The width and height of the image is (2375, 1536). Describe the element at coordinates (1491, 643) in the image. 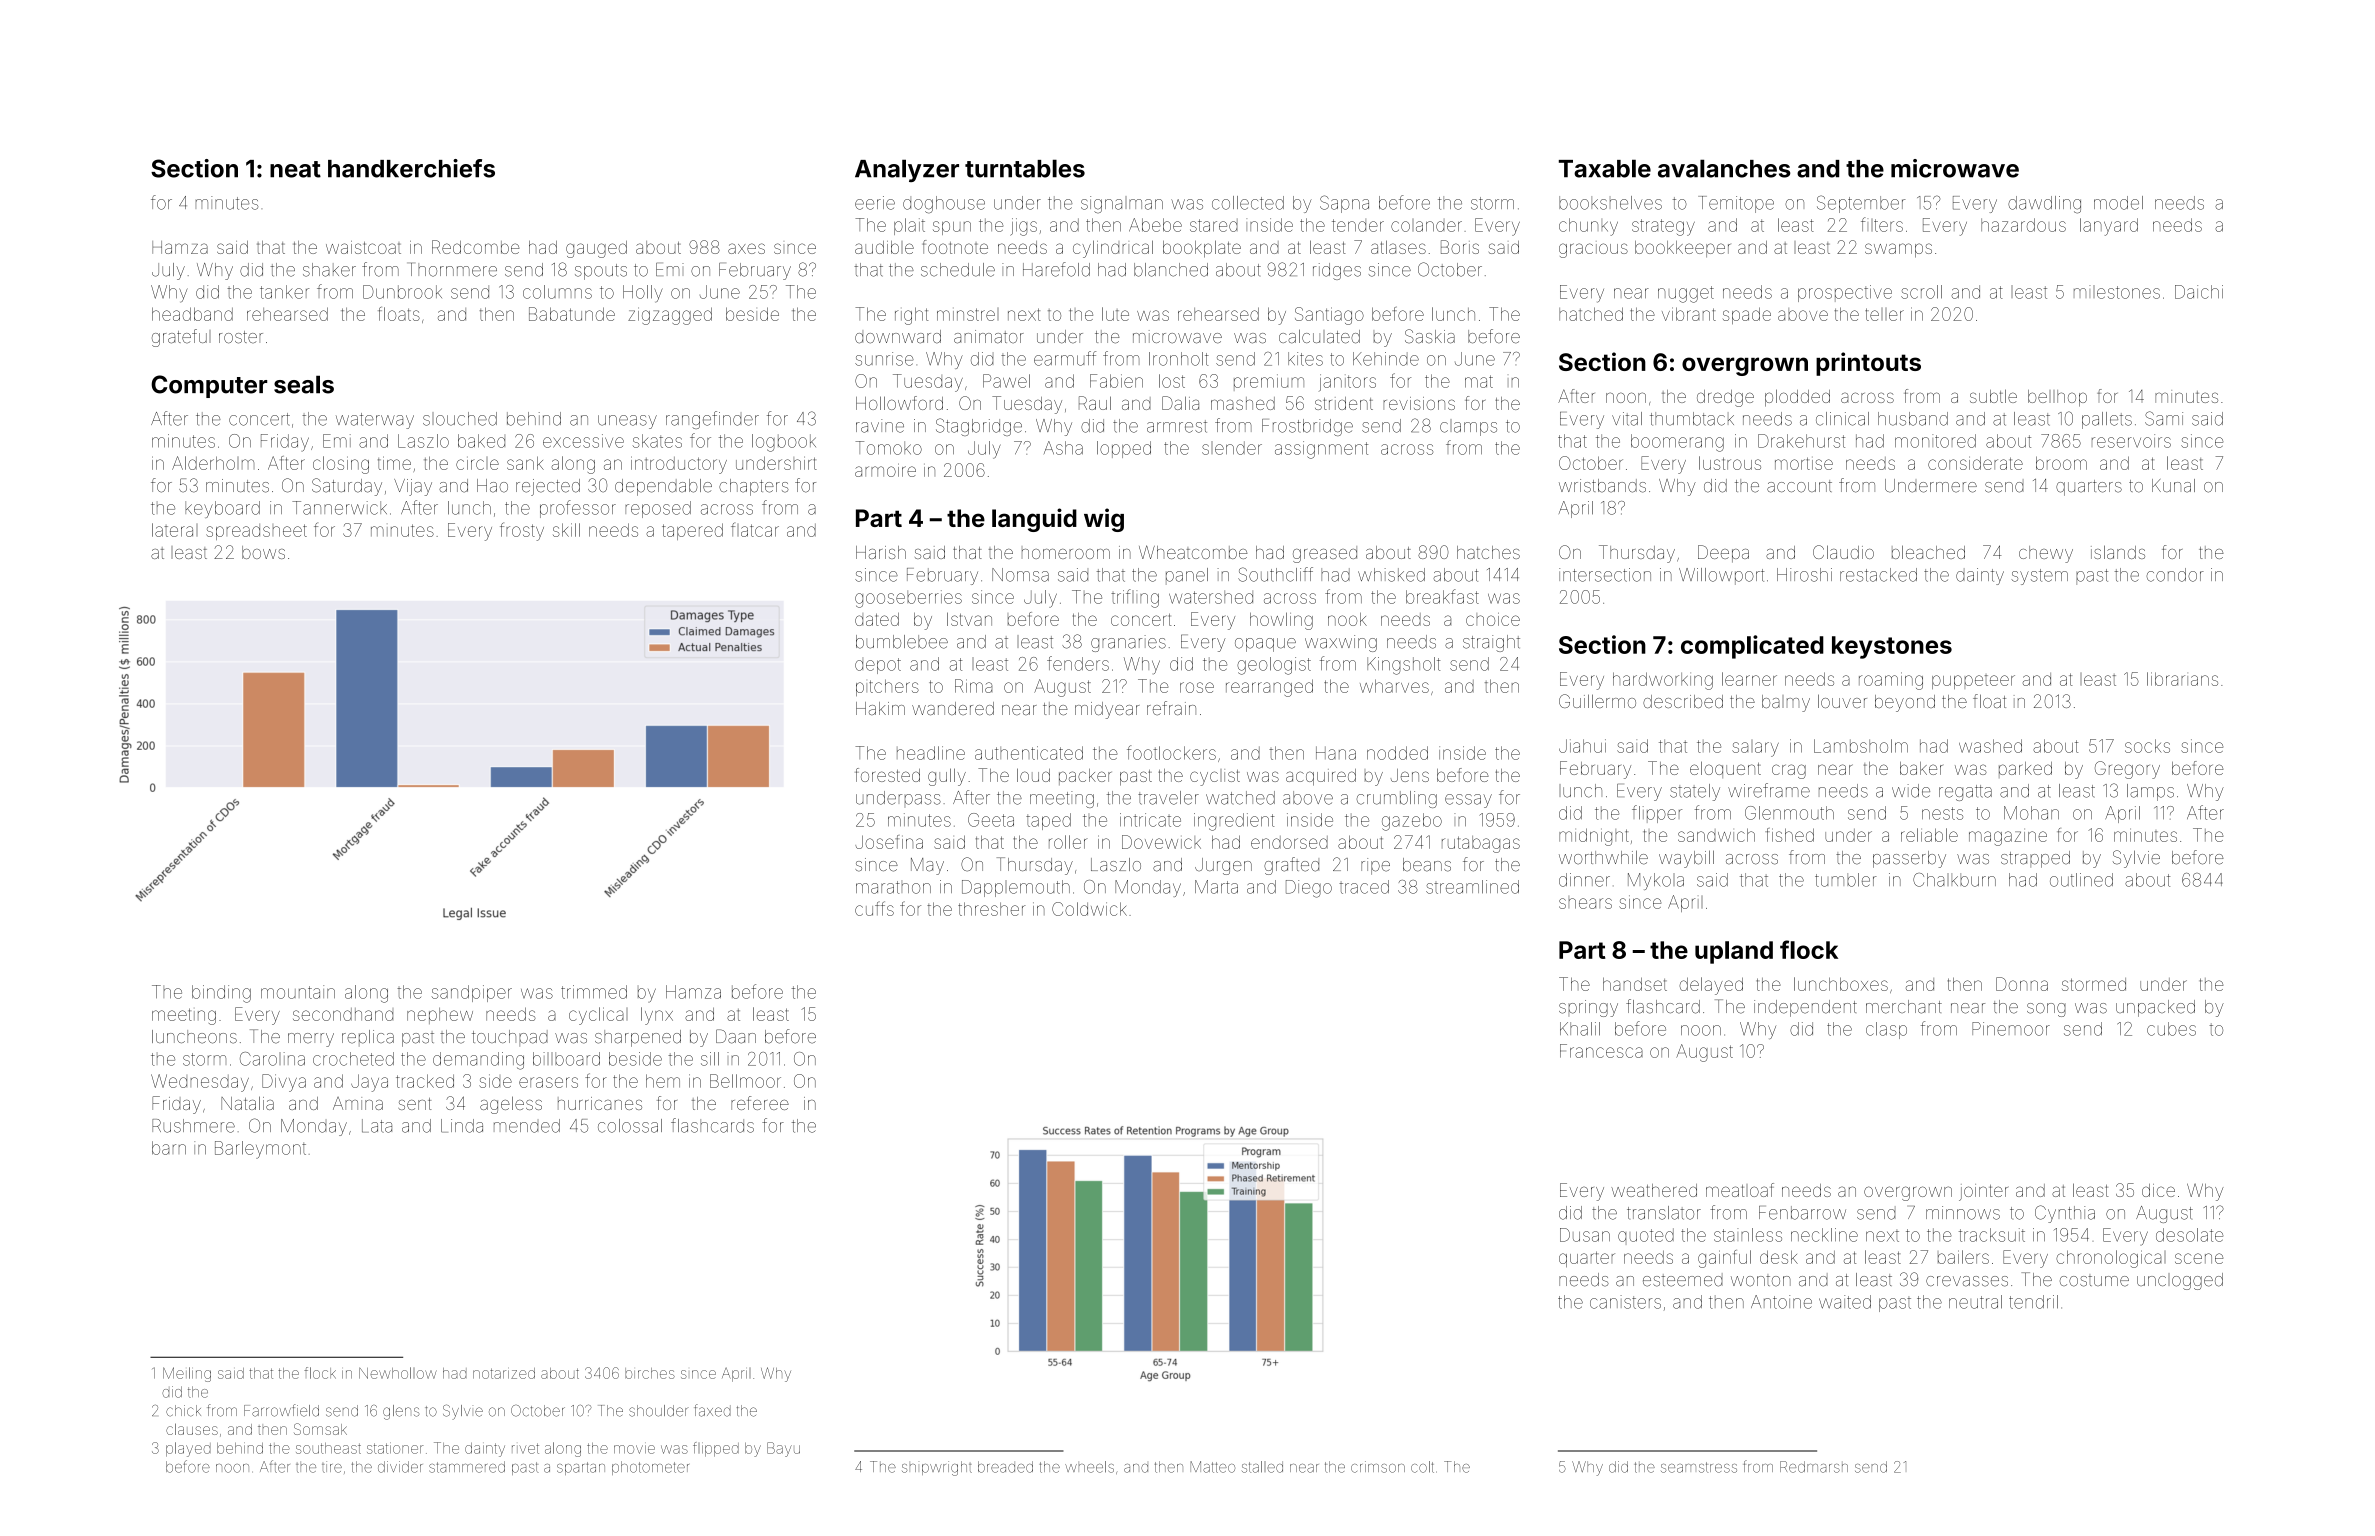

I see `straight` at that location.
